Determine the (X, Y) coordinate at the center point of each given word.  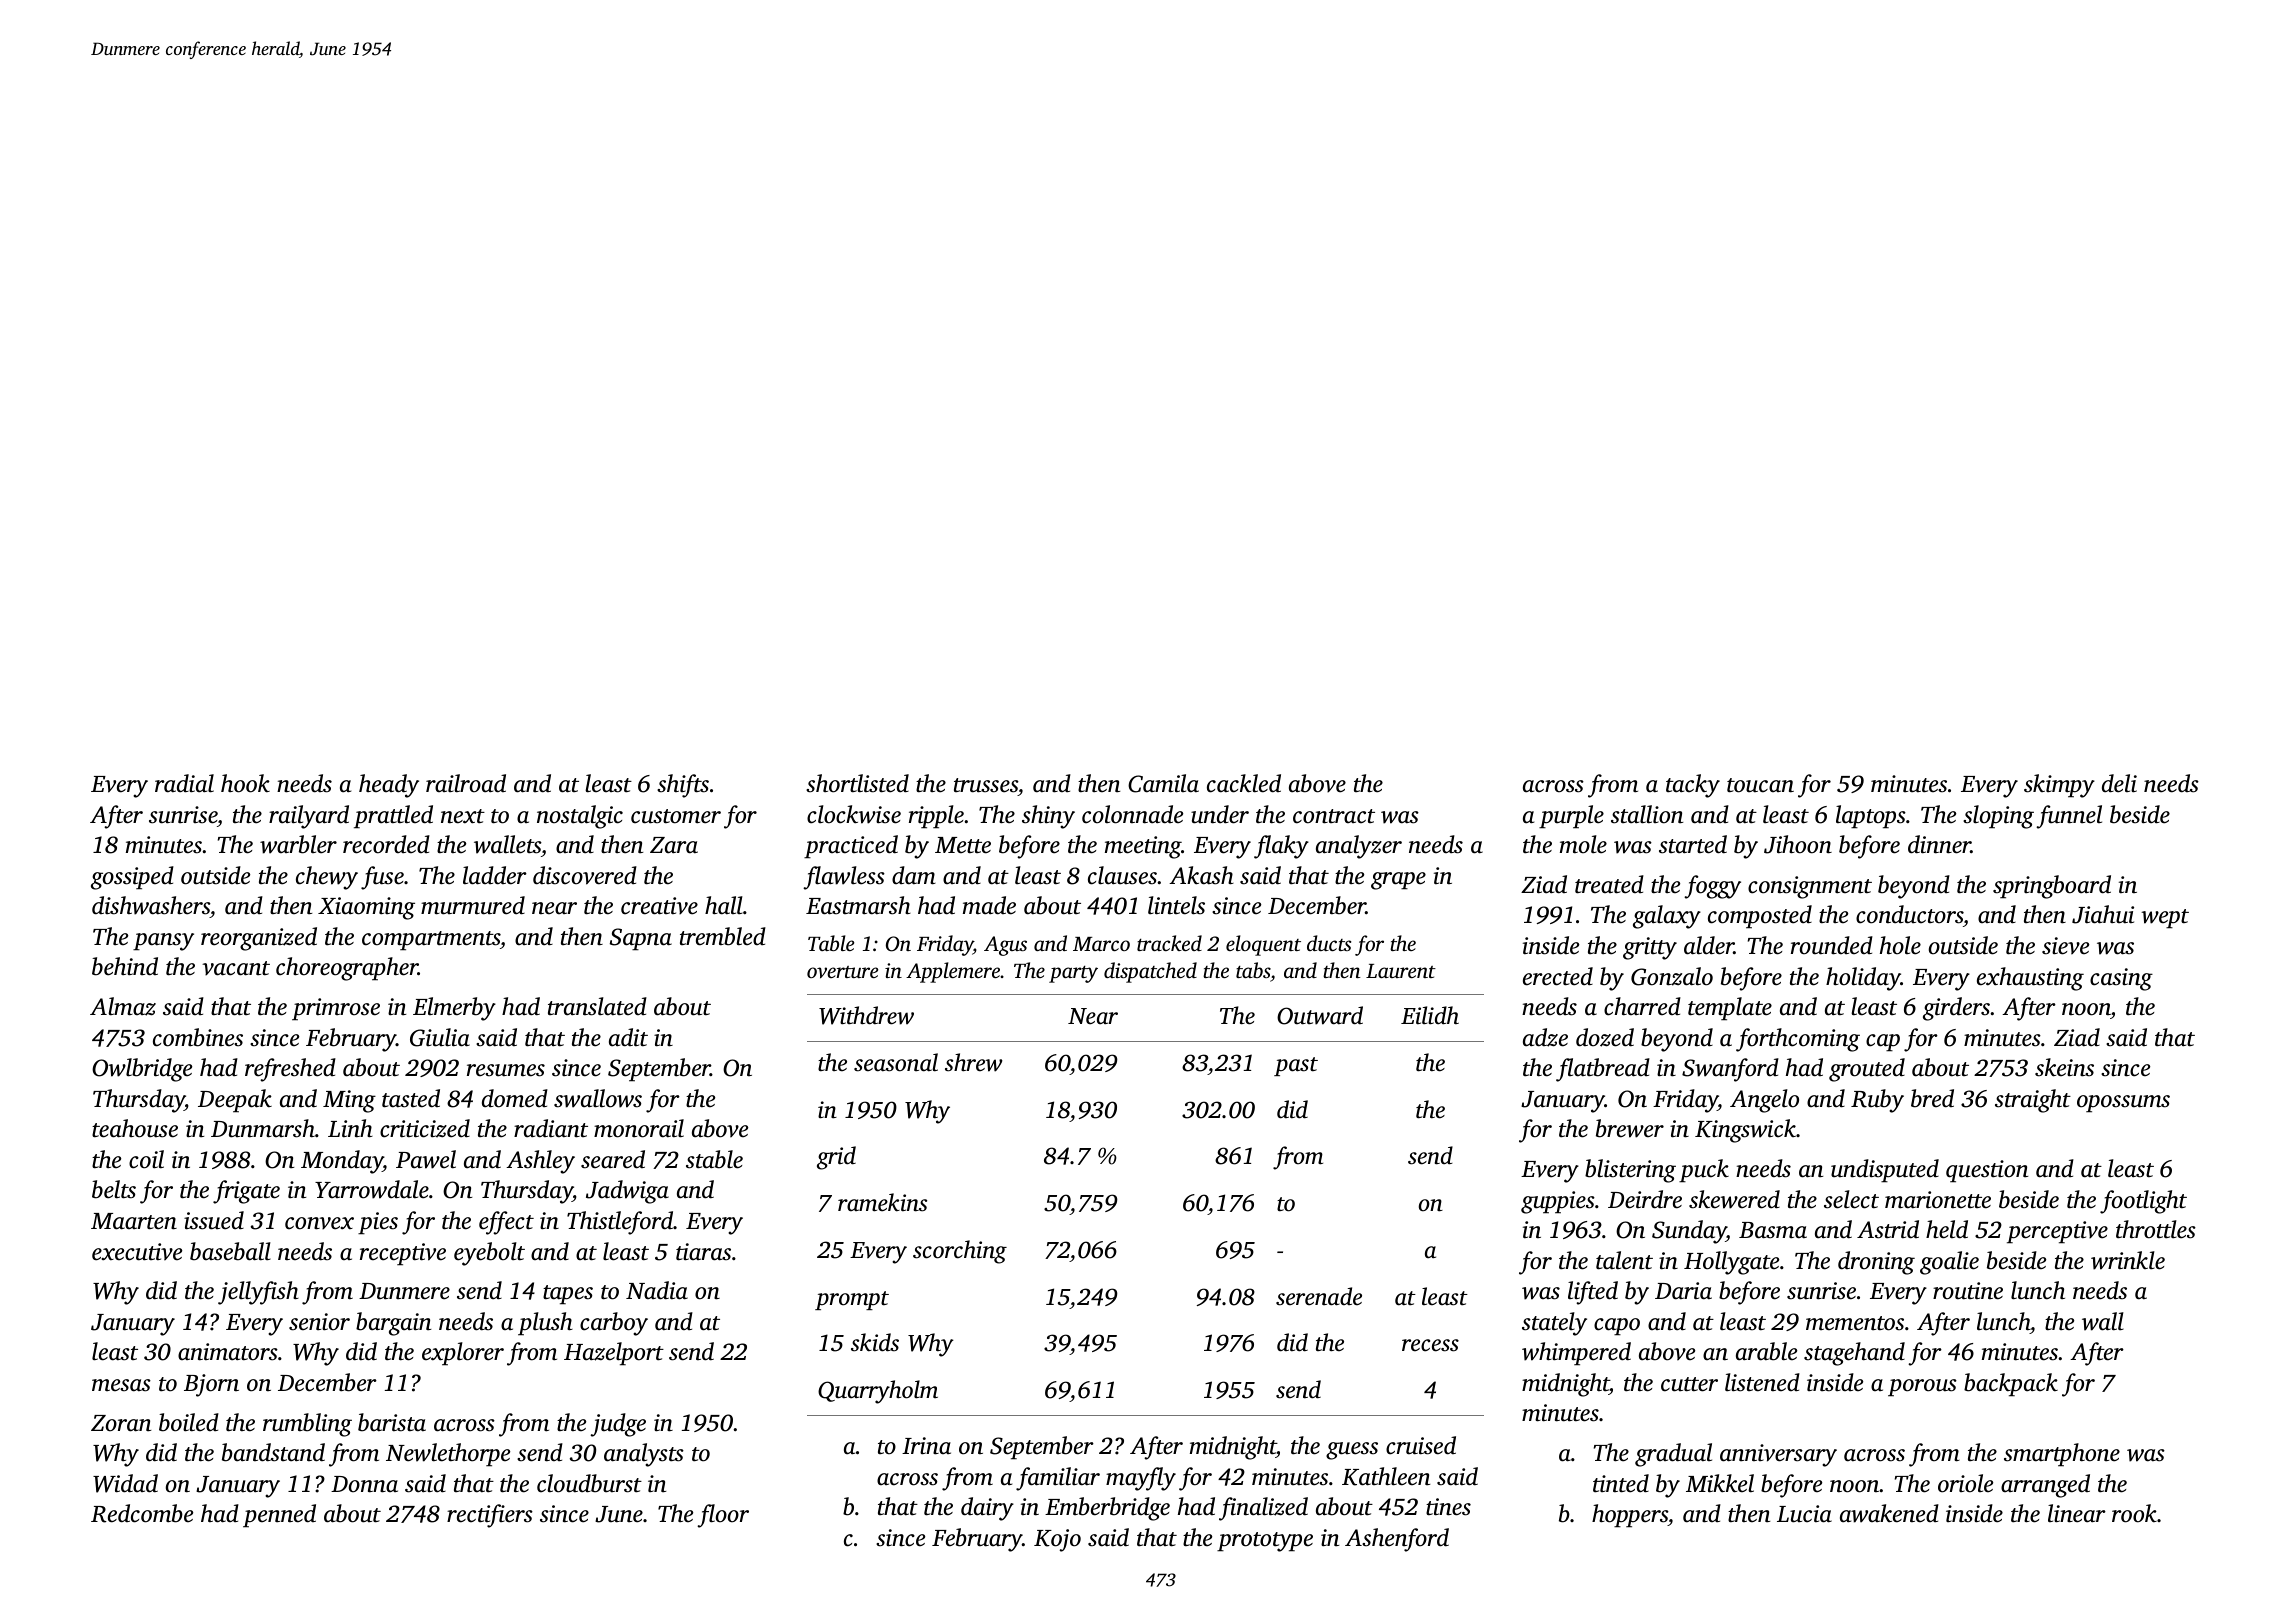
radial (184, 783)
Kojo (1057, 1540)
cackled (1244, 783)
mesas (121, 1385)
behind (125, 966)
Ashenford (1397, 1540)
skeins (2064, 1067)
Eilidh (1430, 1015)
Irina (926, 1446)
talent (1624, 1260)
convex (319, 1223)
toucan (1760, 785)
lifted (1593, 1293)
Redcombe (142, 1513)
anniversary (1778, 1455)
